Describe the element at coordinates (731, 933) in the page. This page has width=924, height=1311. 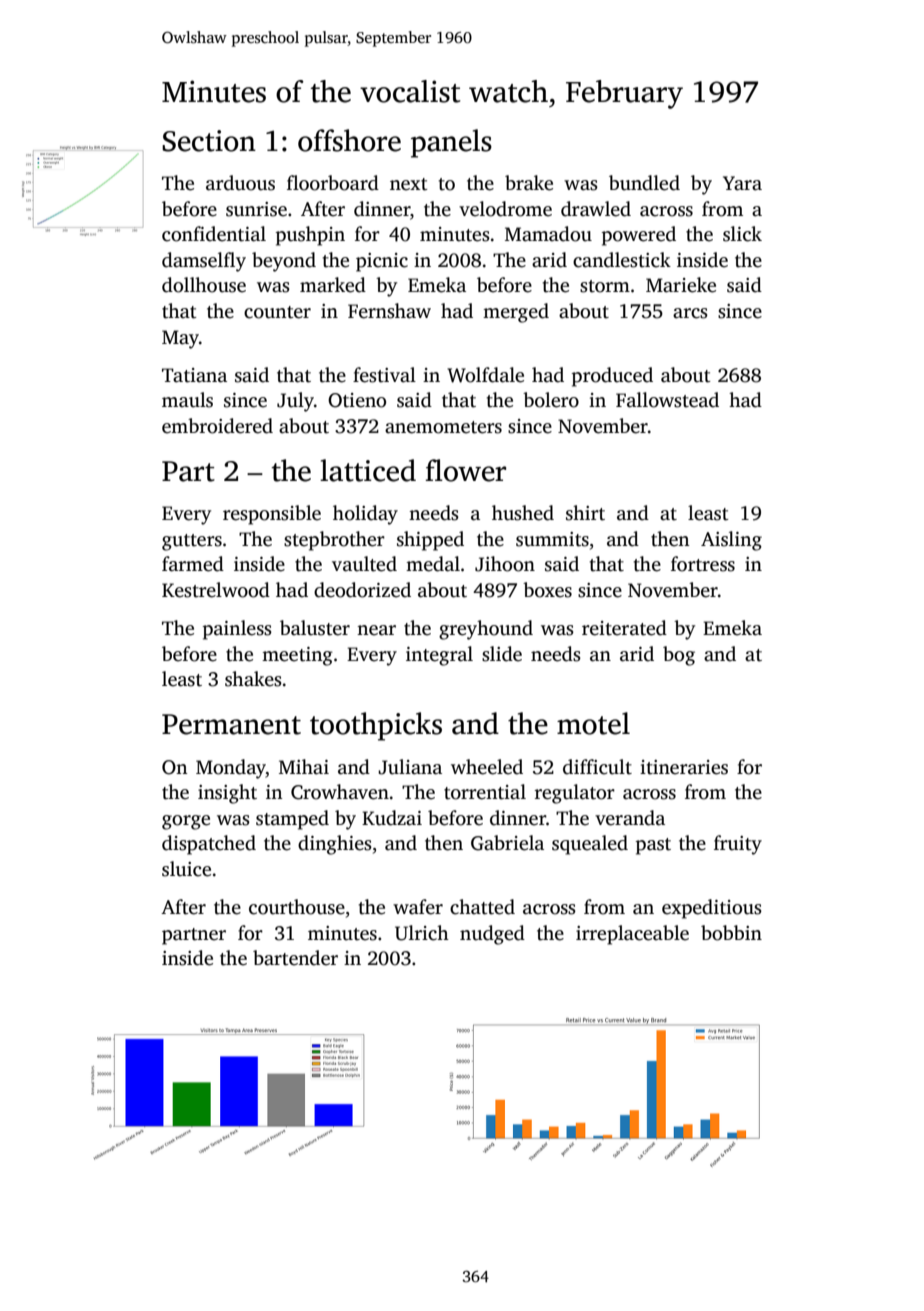
I see `bobbin` at that location.
